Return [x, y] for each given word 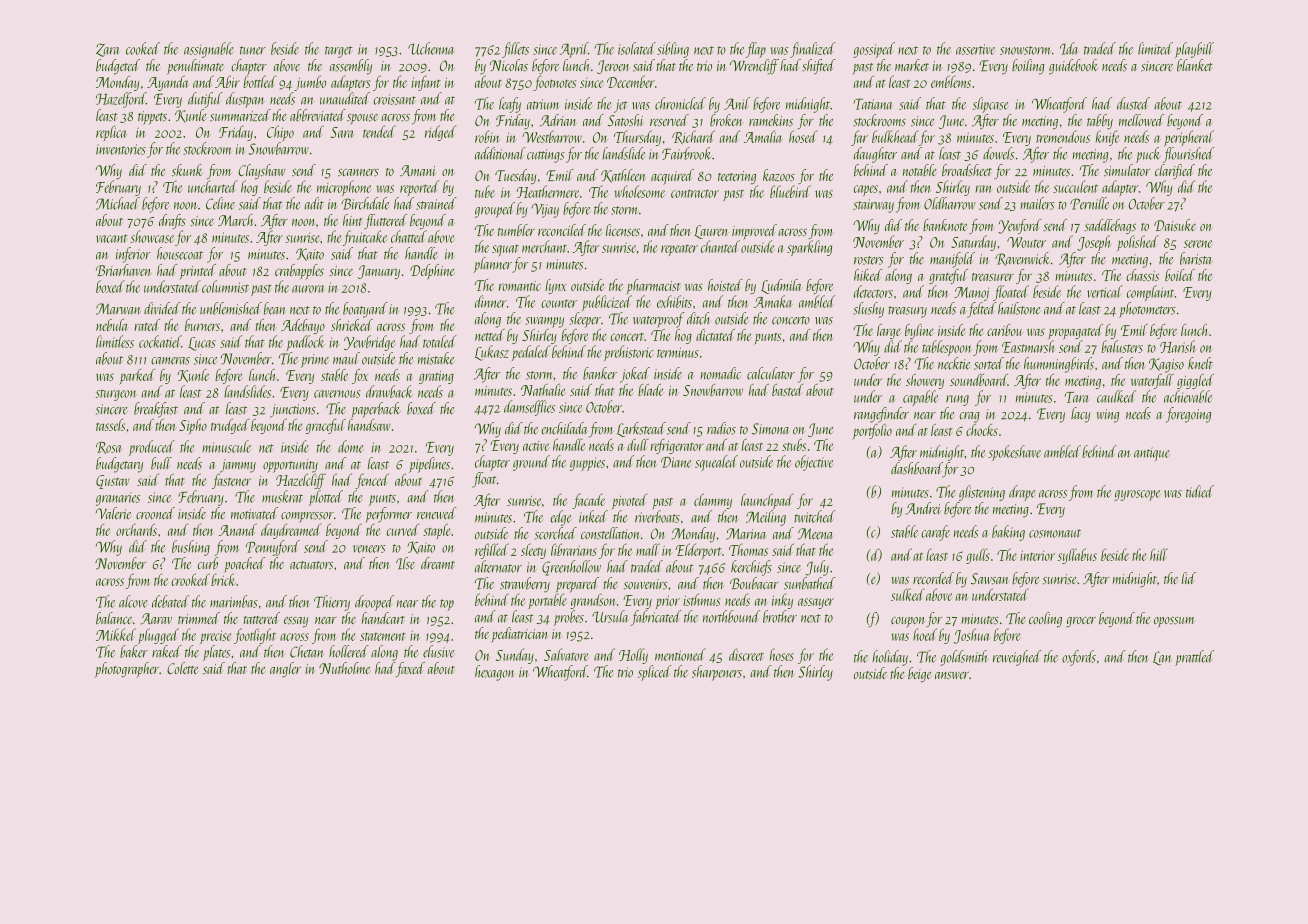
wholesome [639, 191]
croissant [394, 99]
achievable [1188, 396]
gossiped [874, 50]
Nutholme [344, 668]
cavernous [337, 394]
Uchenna [431, 48]
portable [547, 601]
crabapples [299, 272]
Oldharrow [950, 203]
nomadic [720, 373]
